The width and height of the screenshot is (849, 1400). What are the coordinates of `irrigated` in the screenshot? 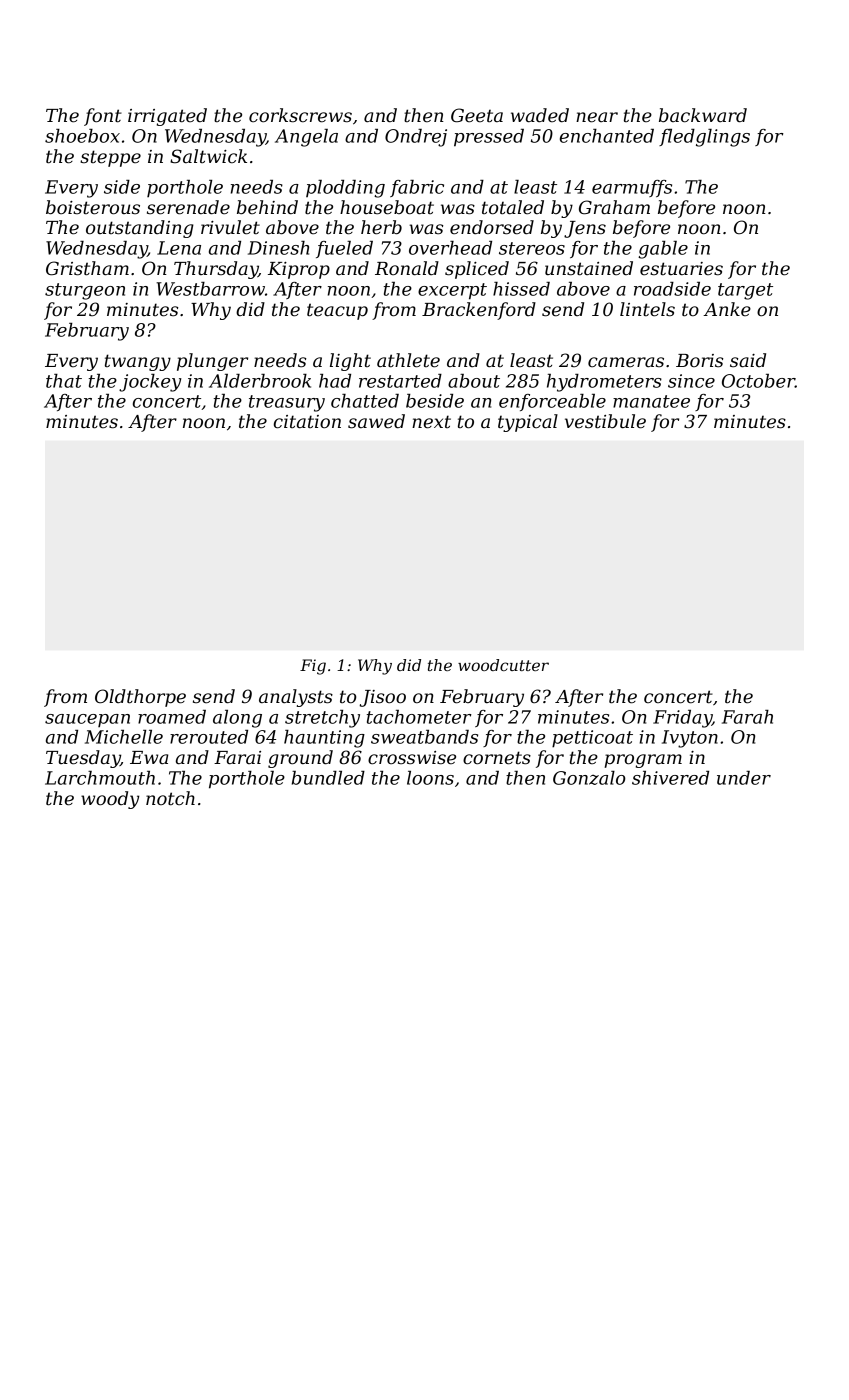 It's located at (167, 117).
